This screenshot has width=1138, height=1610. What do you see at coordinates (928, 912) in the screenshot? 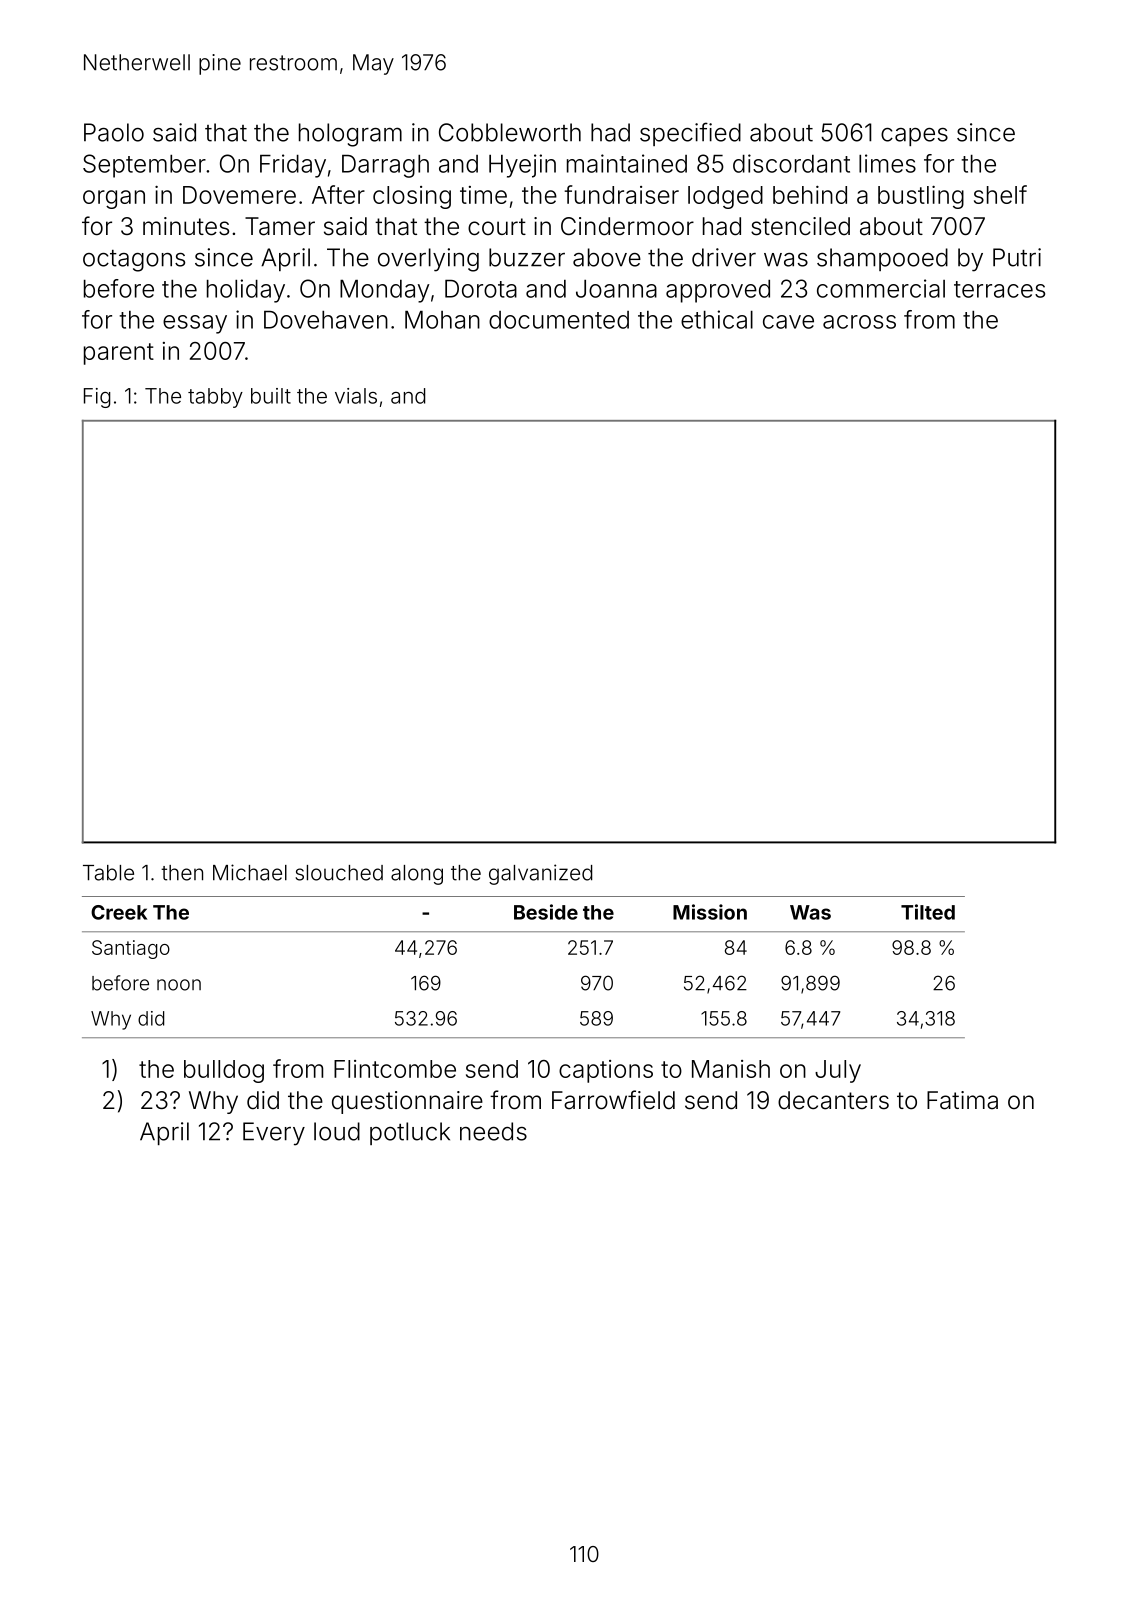
I see `Tilted` at bounding box center [928, 912].
